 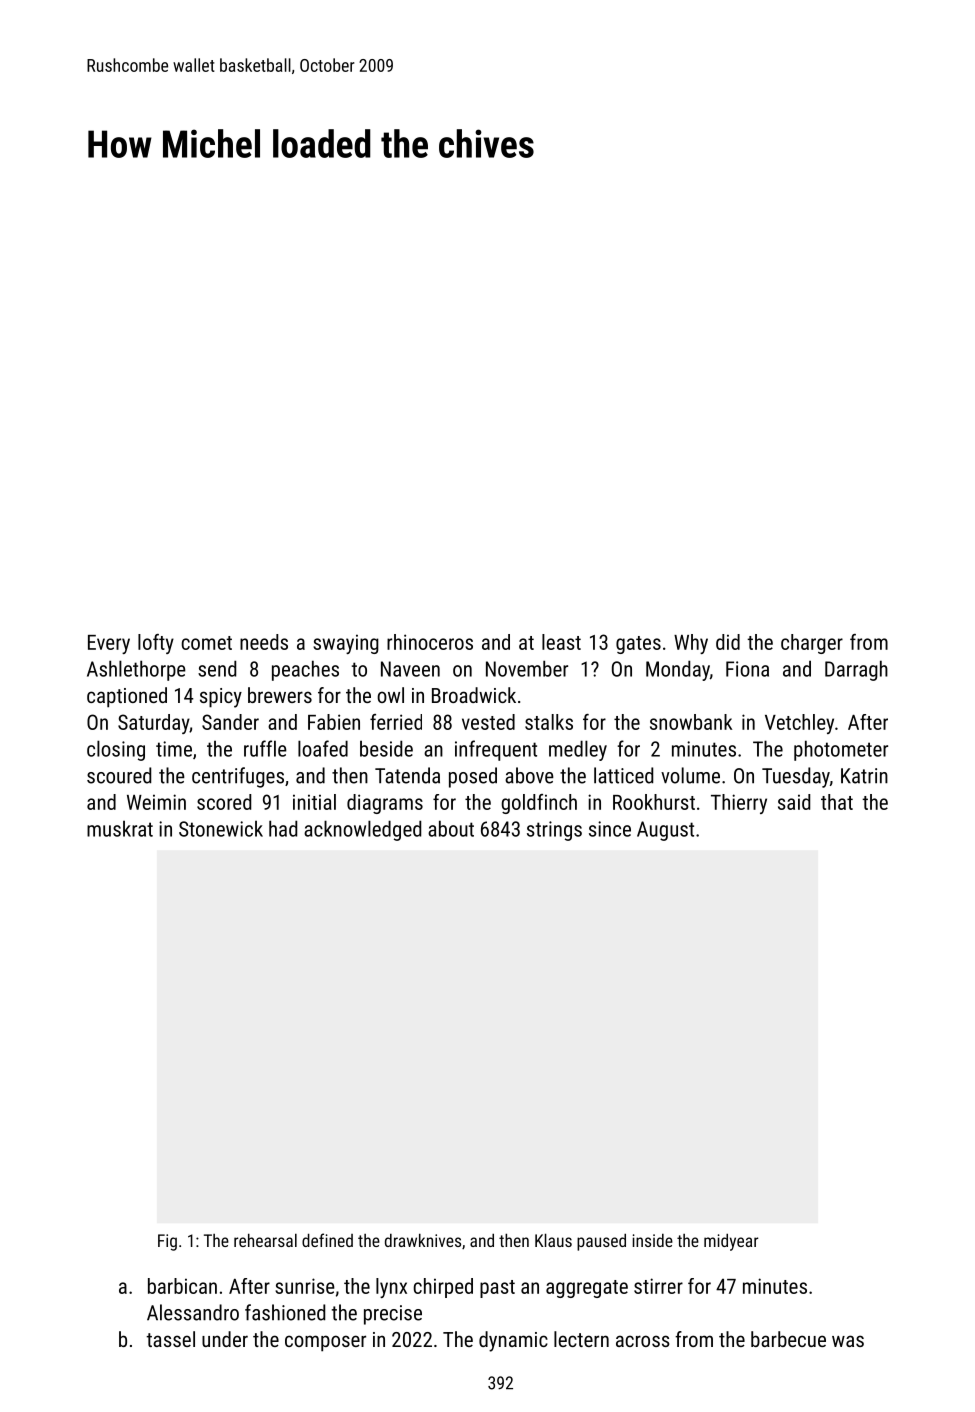 I want to click on Klaus, so click(x=553, y=1240).
